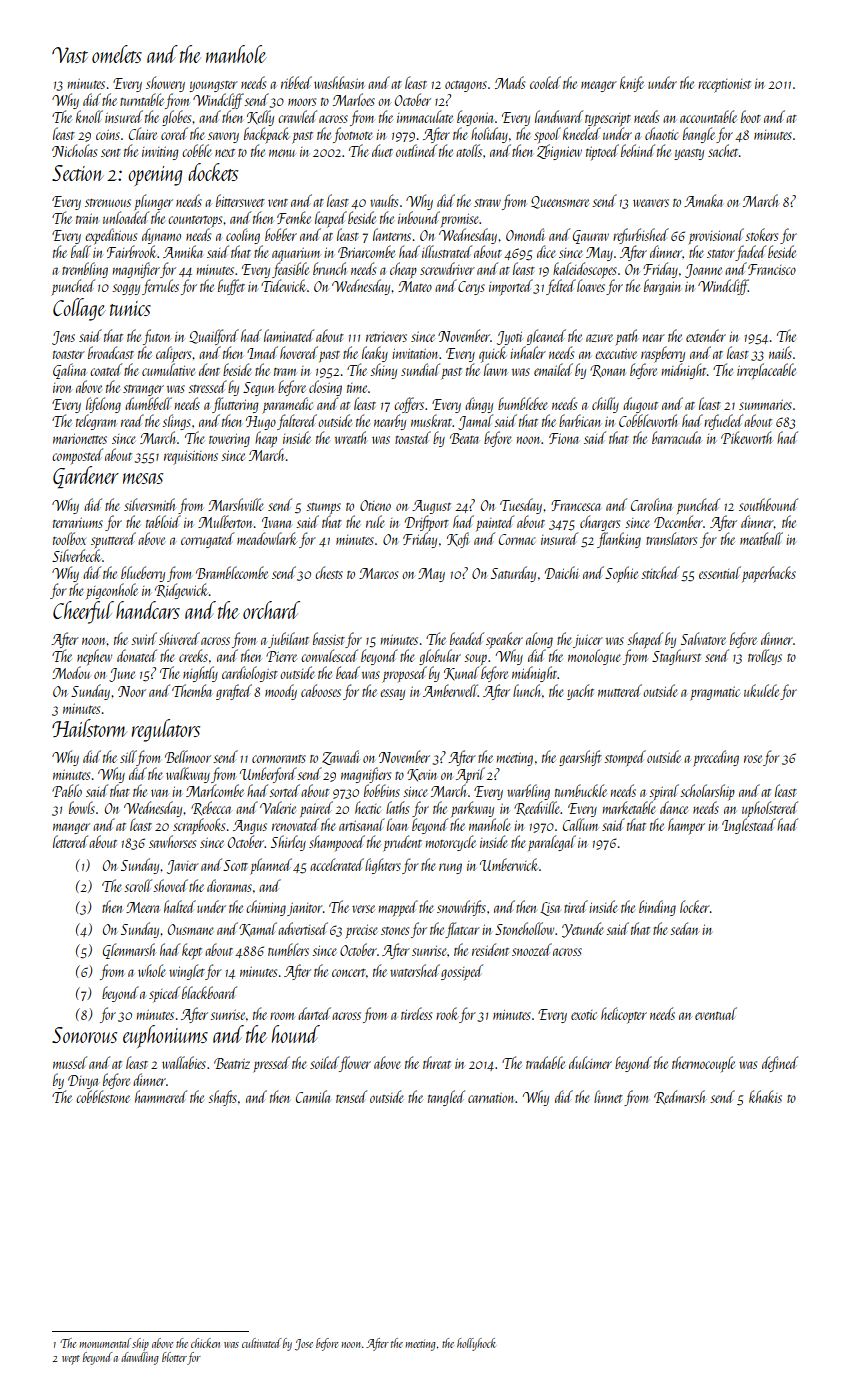 This page has height=1400, width=849. Describe the element at coordinates (661, 133) in the page. I see `chaotic` at that location.
